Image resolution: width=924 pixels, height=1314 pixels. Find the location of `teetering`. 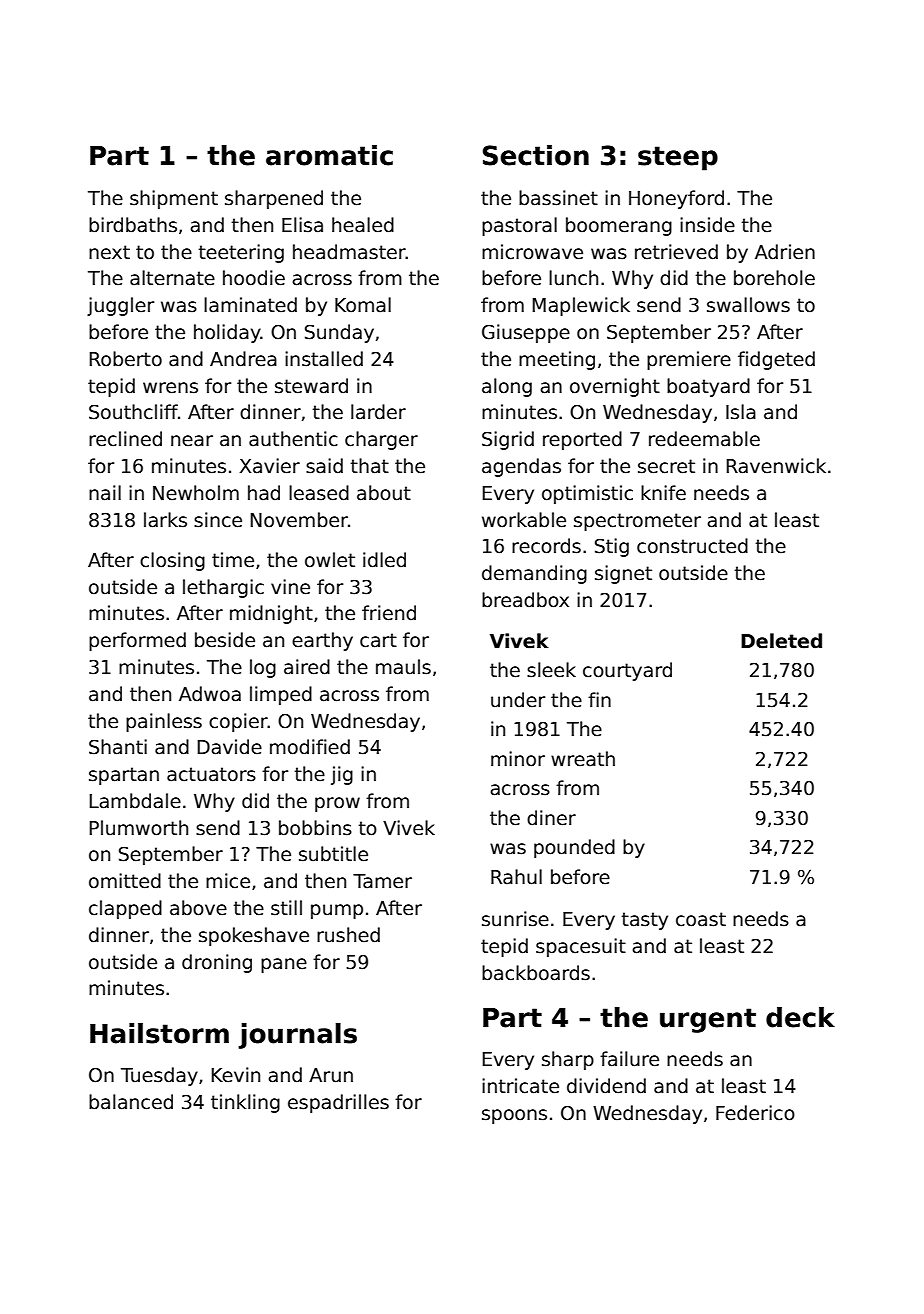

teetering is located at coordinates (241, 253).
